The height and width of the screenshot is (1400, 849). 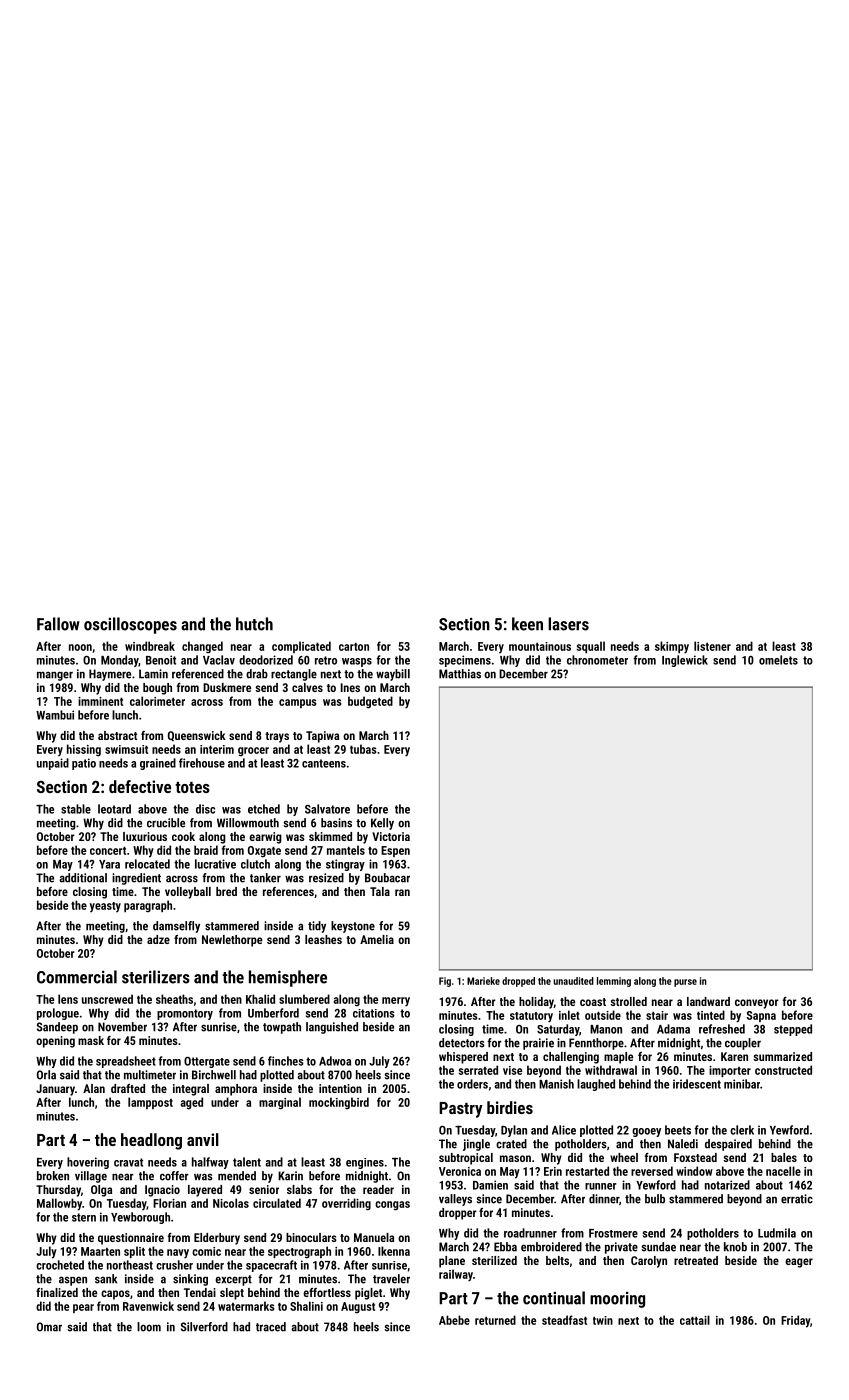 What do you see at coordinates (757, 1004) in the screenshot?
I see `conveyor` at bounding box center [757, 1004].
